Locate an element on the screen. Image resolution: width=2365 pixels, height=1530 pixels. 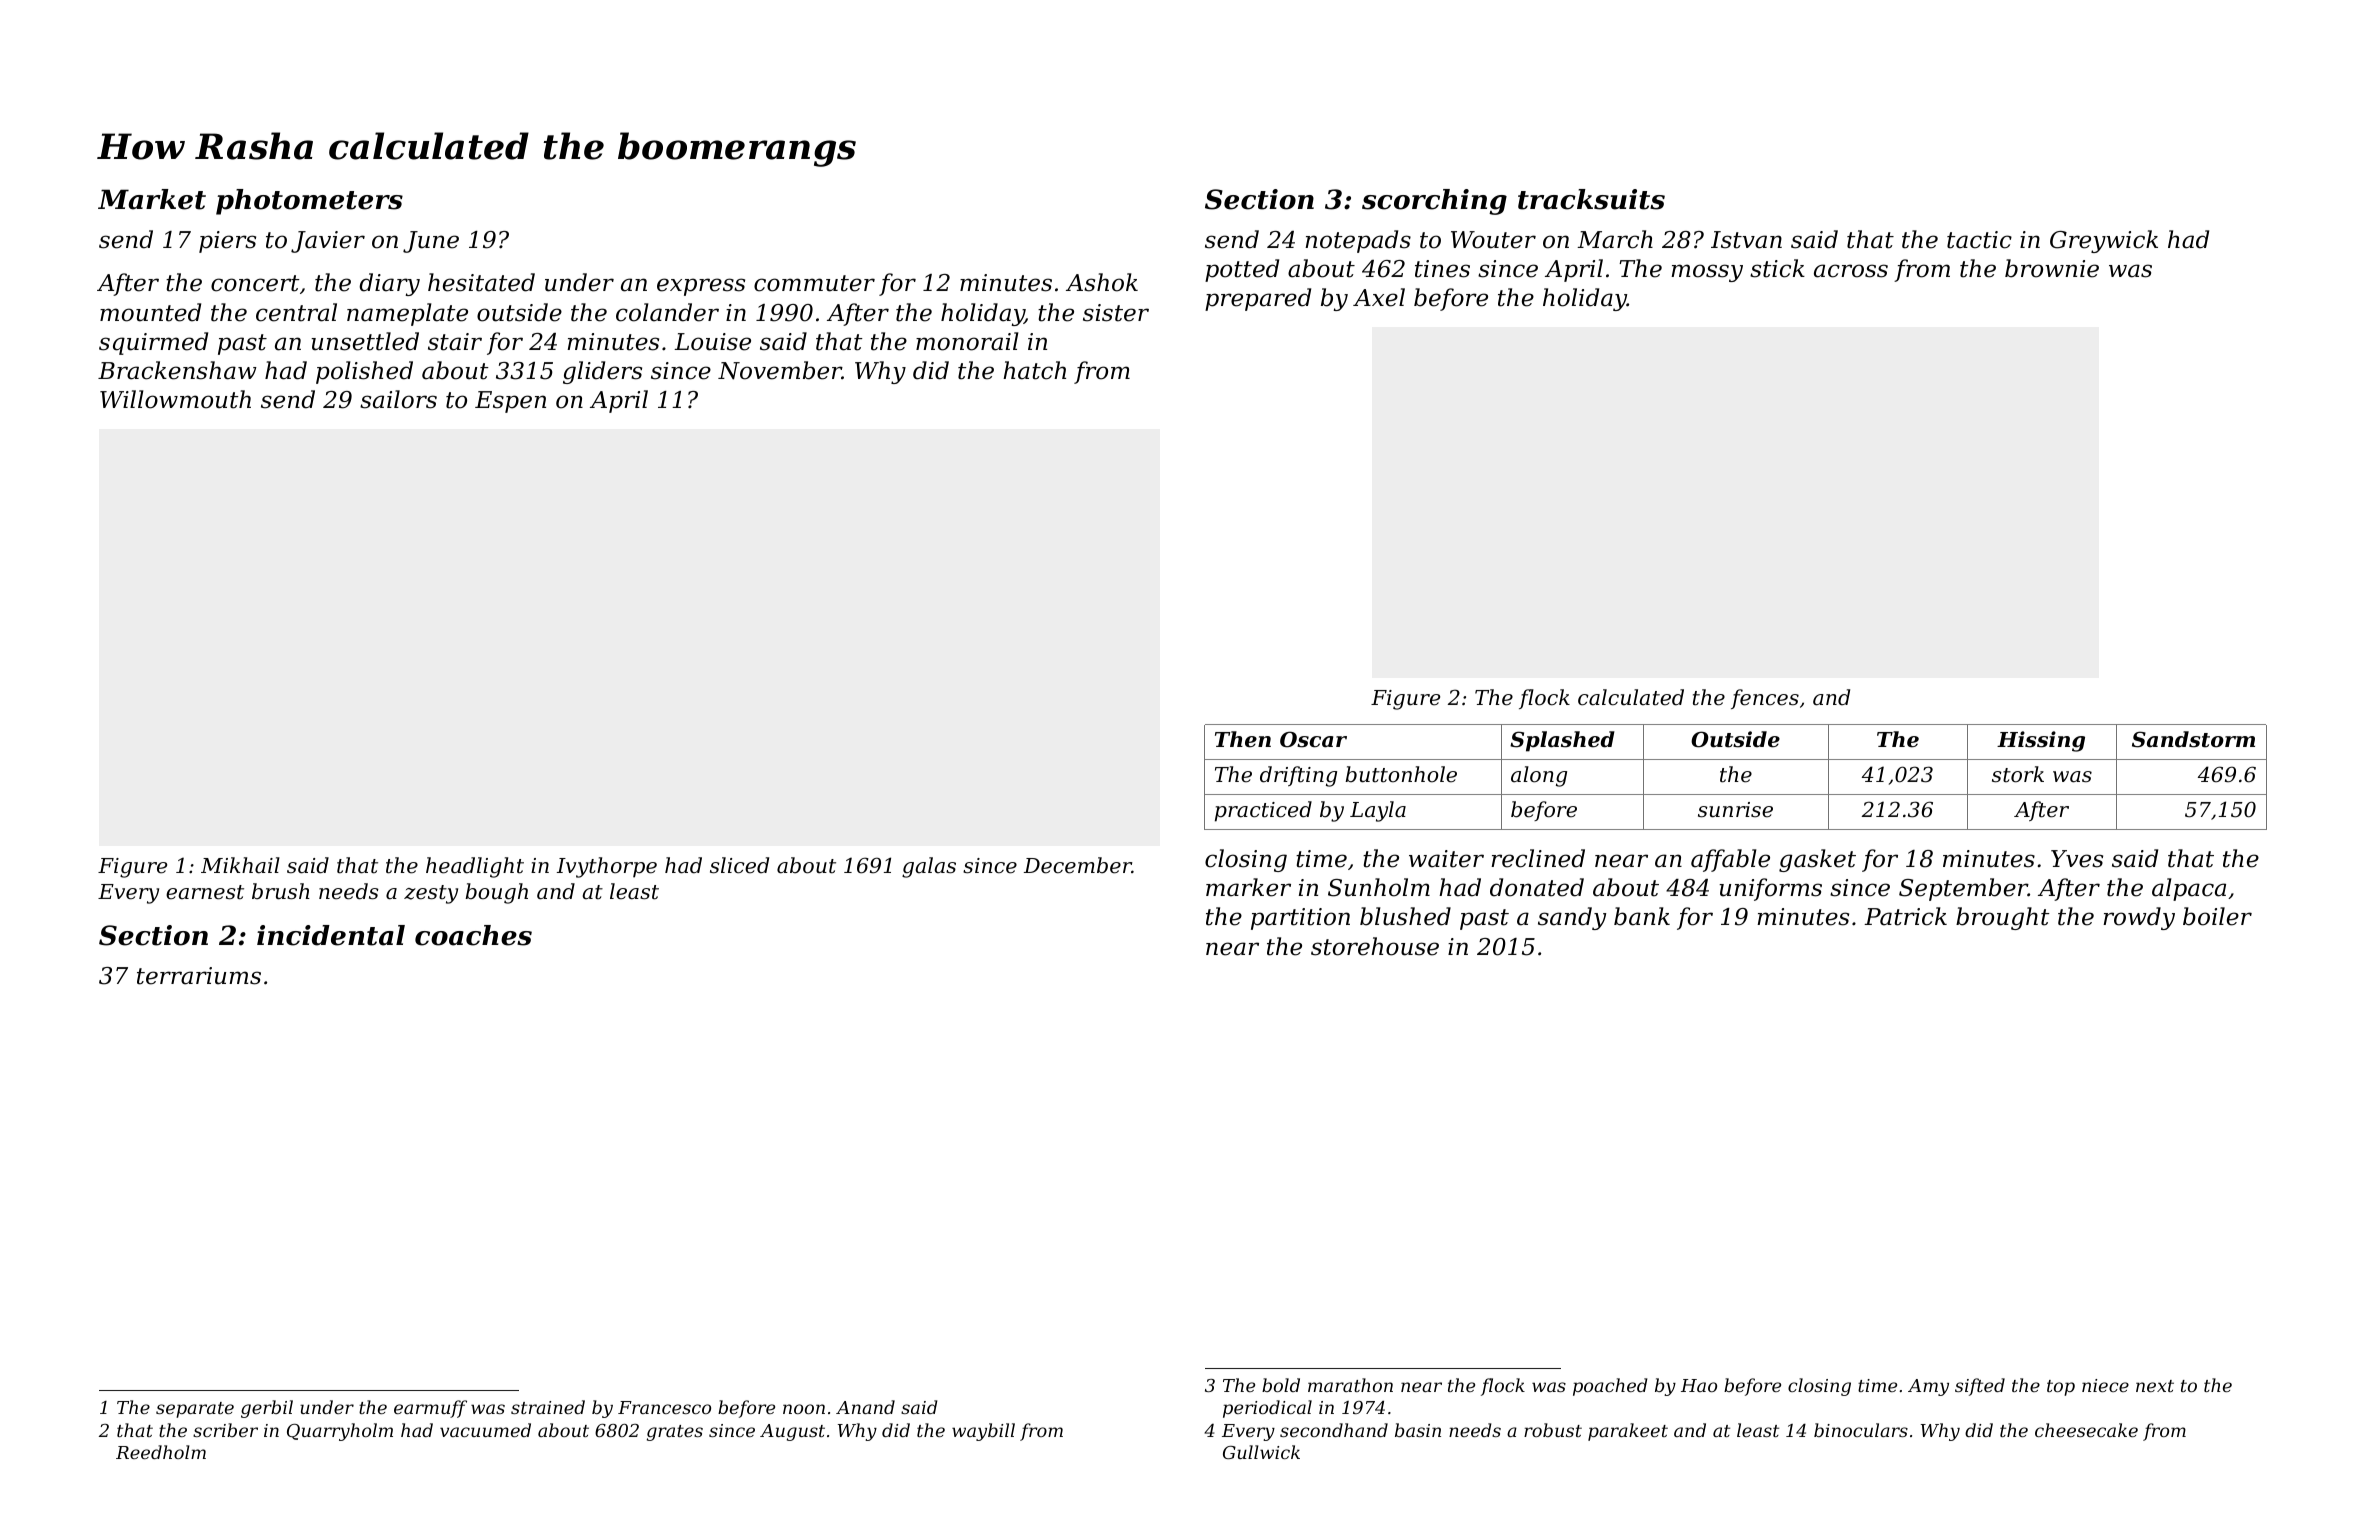
mossy is located at coordinates (1707, 273).
